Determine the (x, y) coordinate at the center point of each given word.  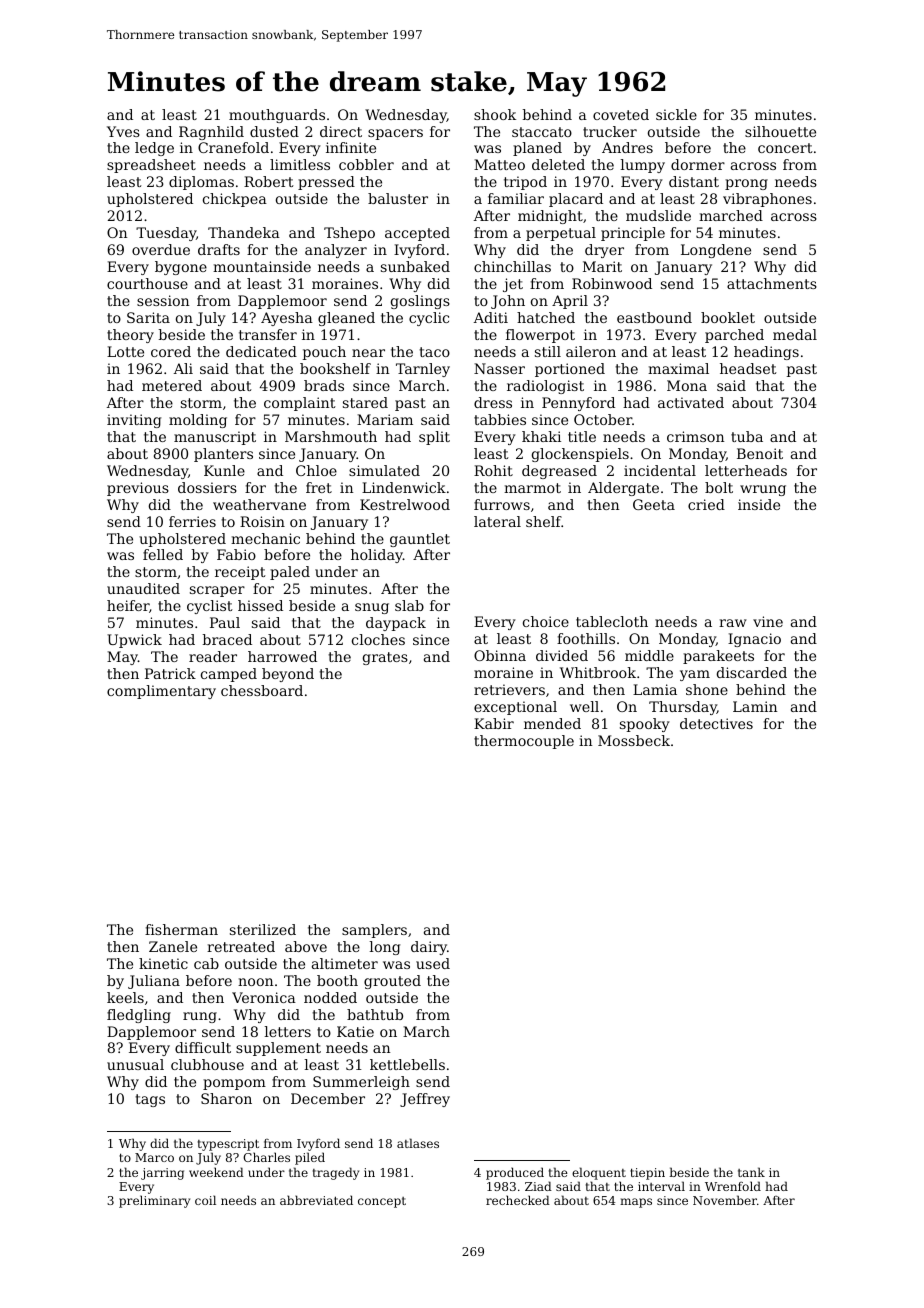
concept (382, 1202)
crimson (696, 436)
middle (649, 655)
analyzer (336, 251)
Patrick (170, 673)
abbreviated (316, 1200)
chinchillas (512, 266)
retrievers (509, 689)
